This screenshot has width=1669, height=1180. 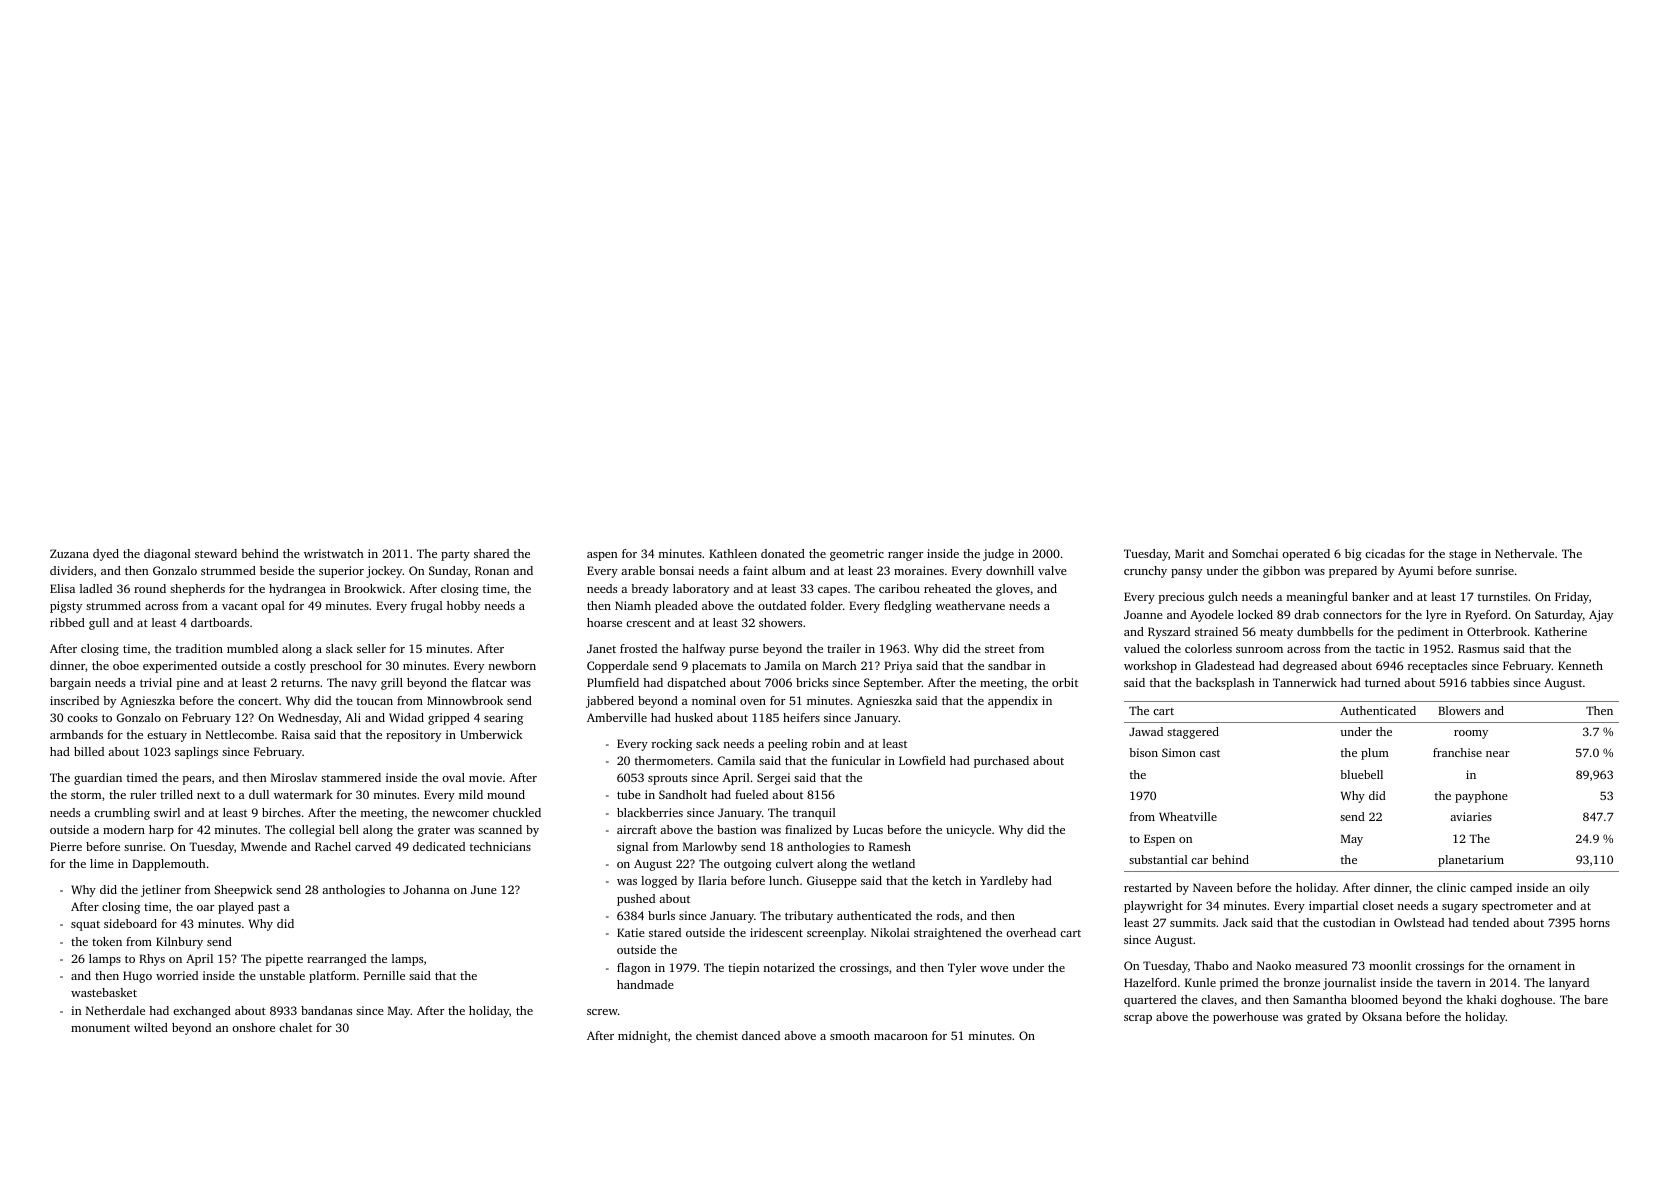 What do you see at coordinates (69, 553) in the screenshot?
I see `Zuzana` at bounding box center [69, 553].
